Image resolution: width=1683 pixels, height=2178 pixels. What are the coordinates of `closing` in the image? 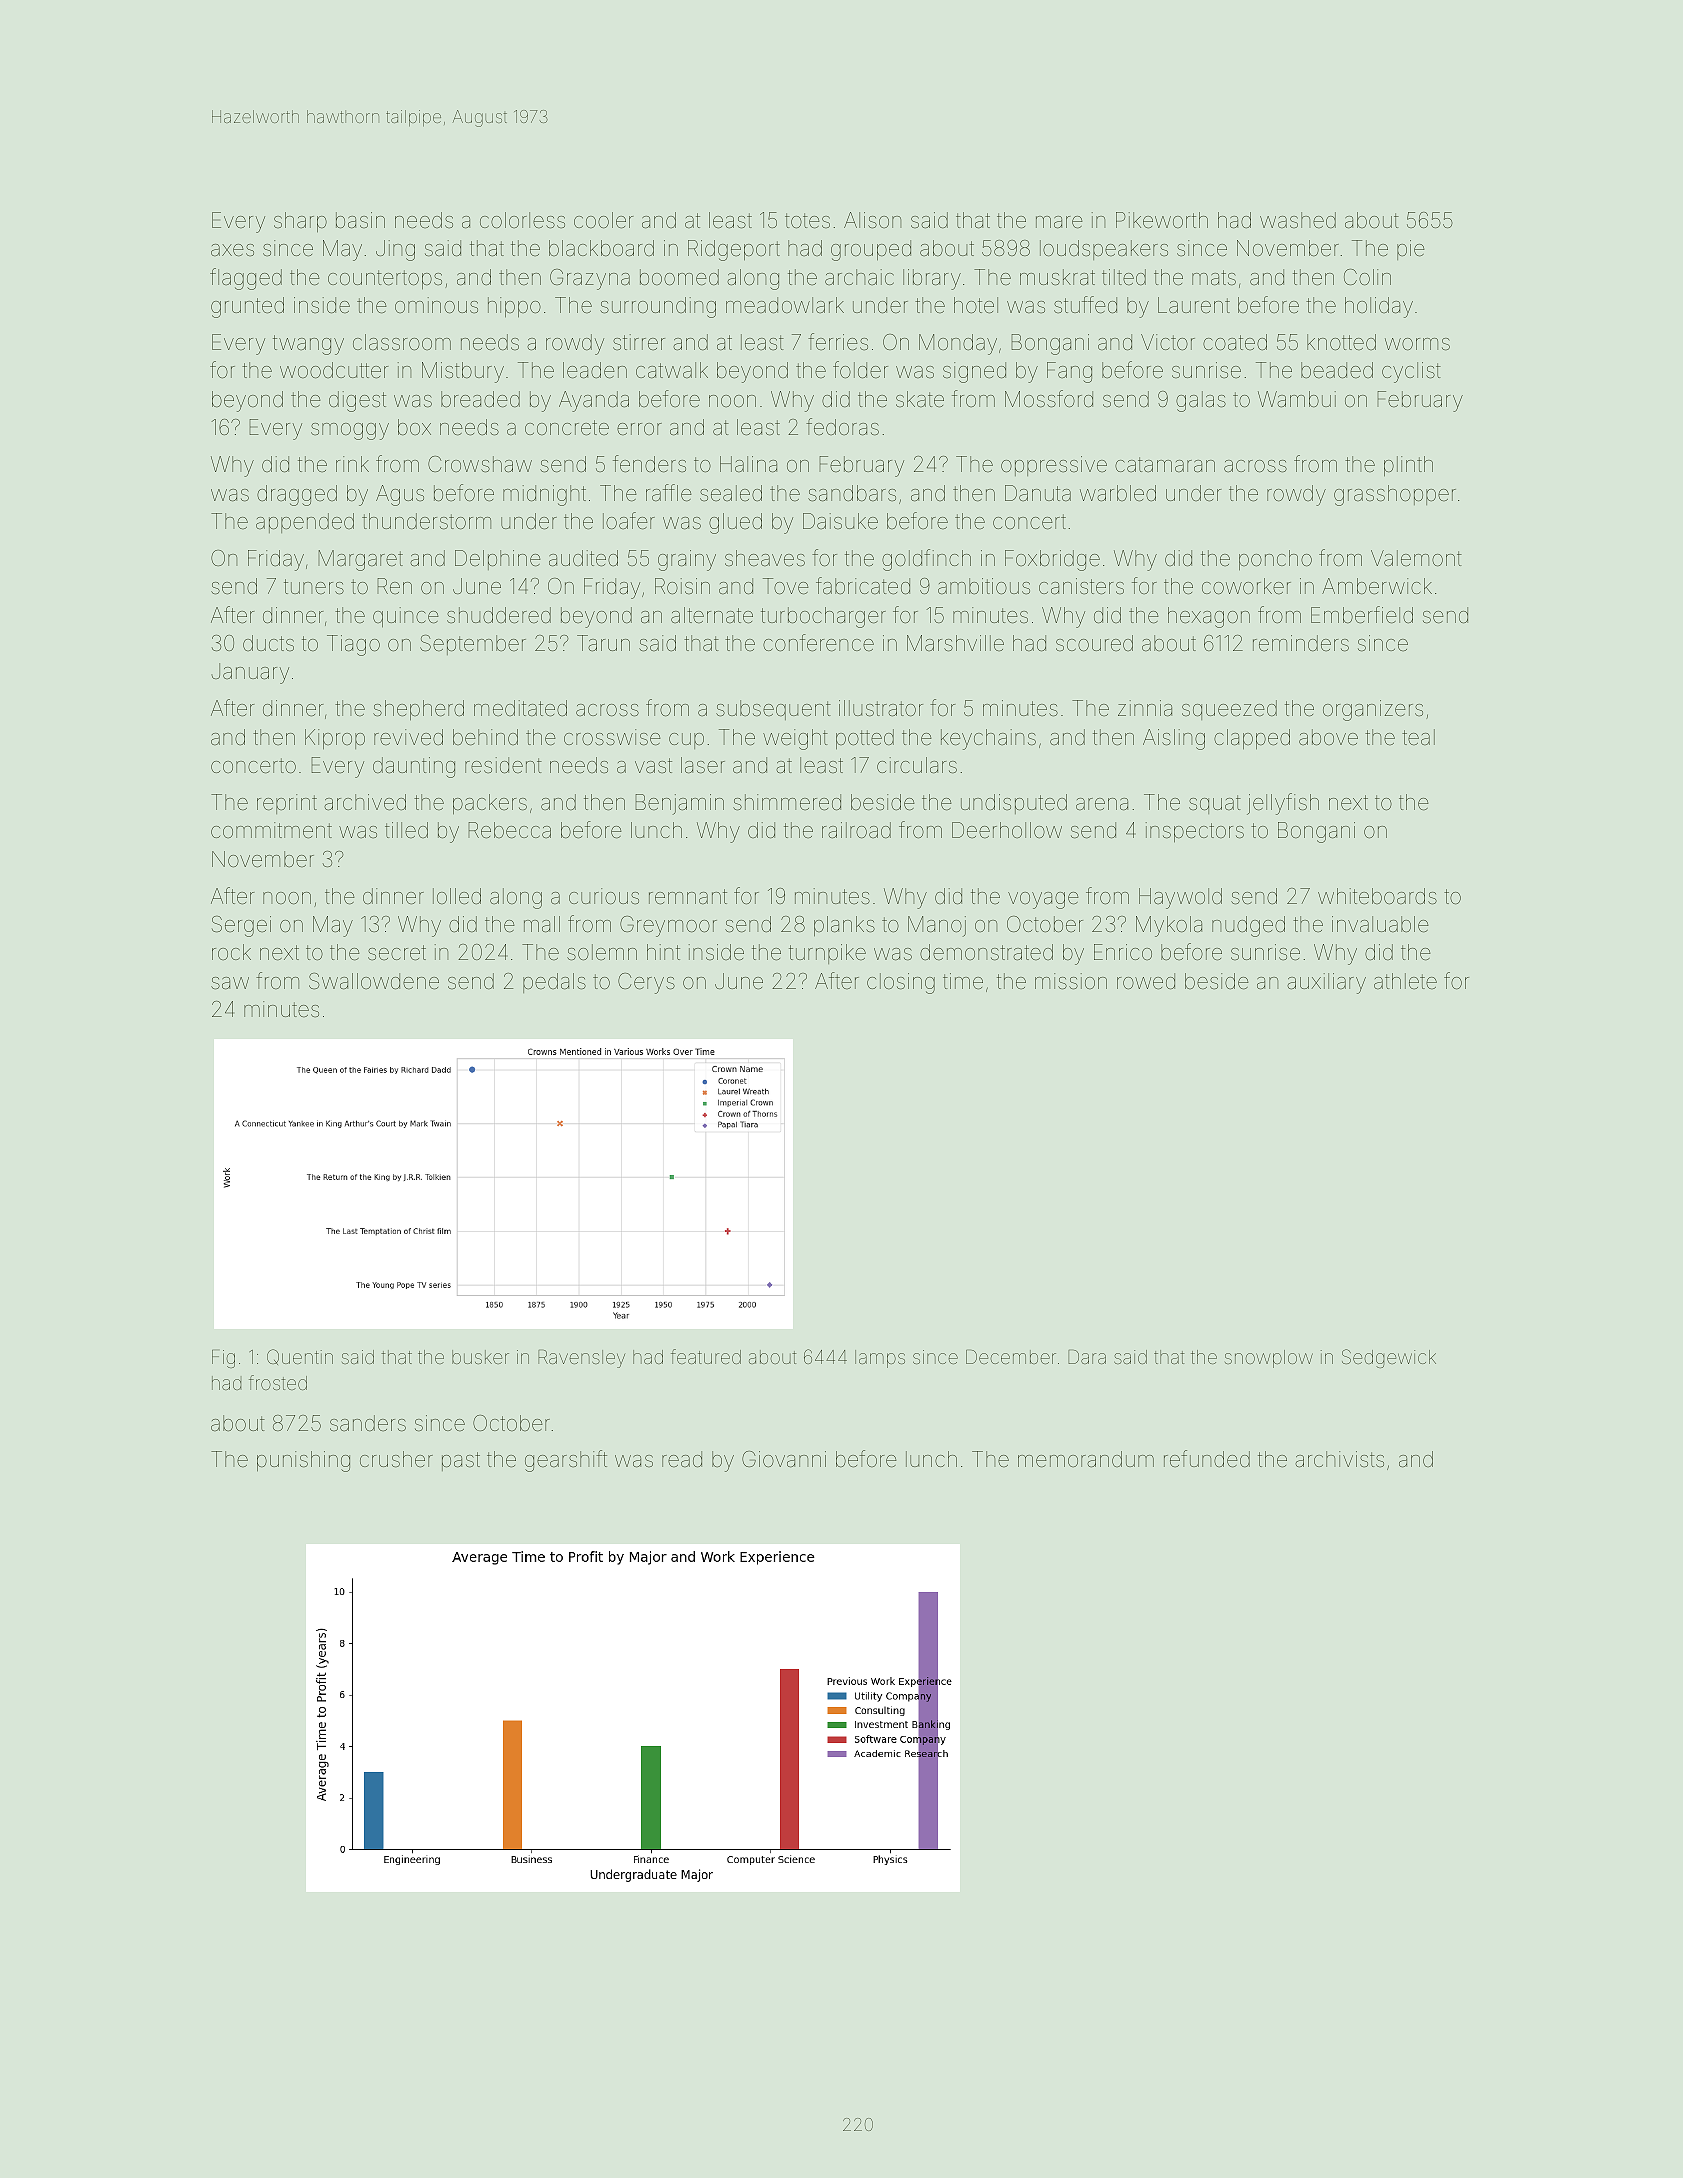 It's located at (901, 983).
